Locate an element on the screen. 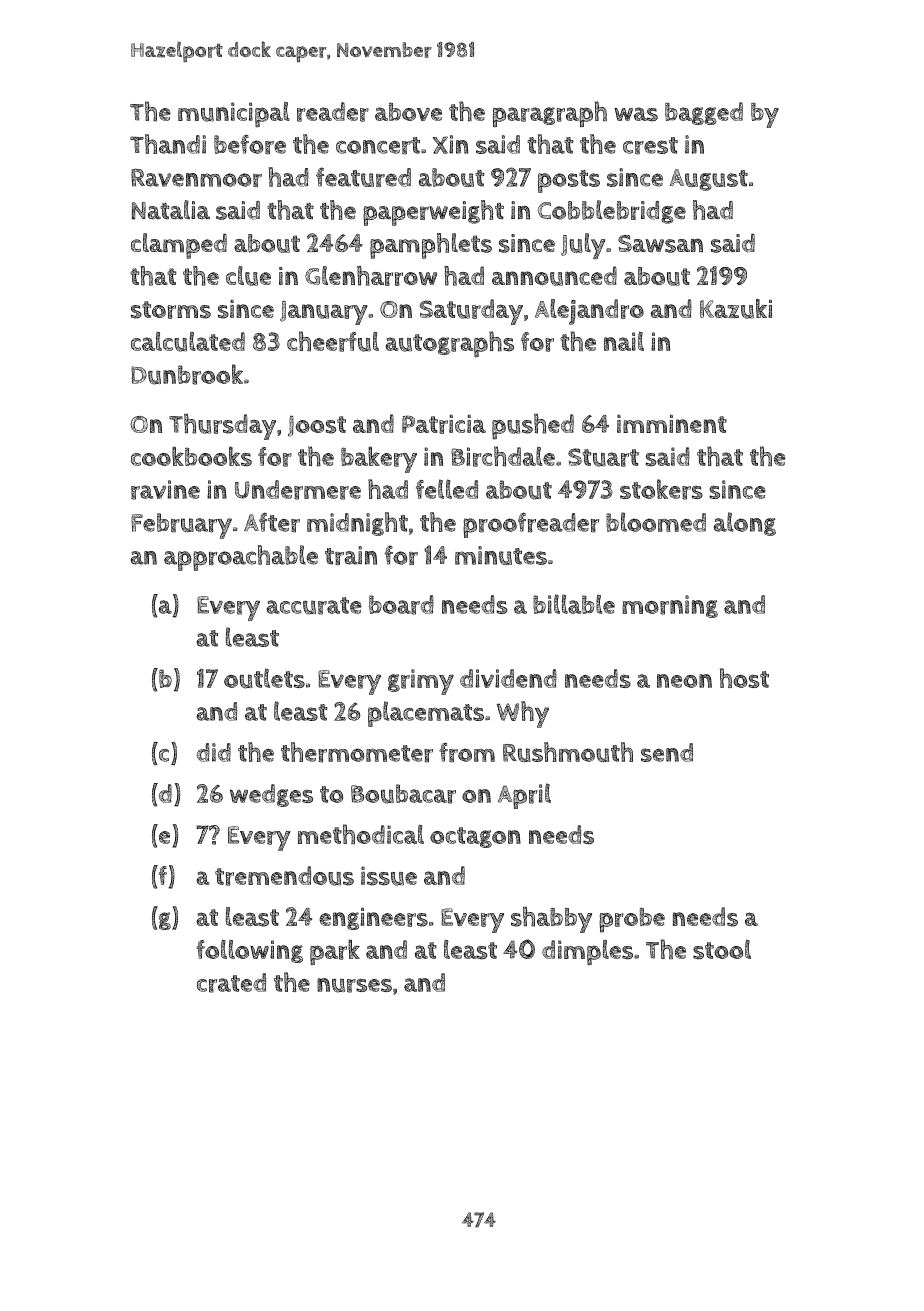 Image resolution: width=924 pixels, height=1311 pixels. Dunbrook is located at coordinates (187, 374).
